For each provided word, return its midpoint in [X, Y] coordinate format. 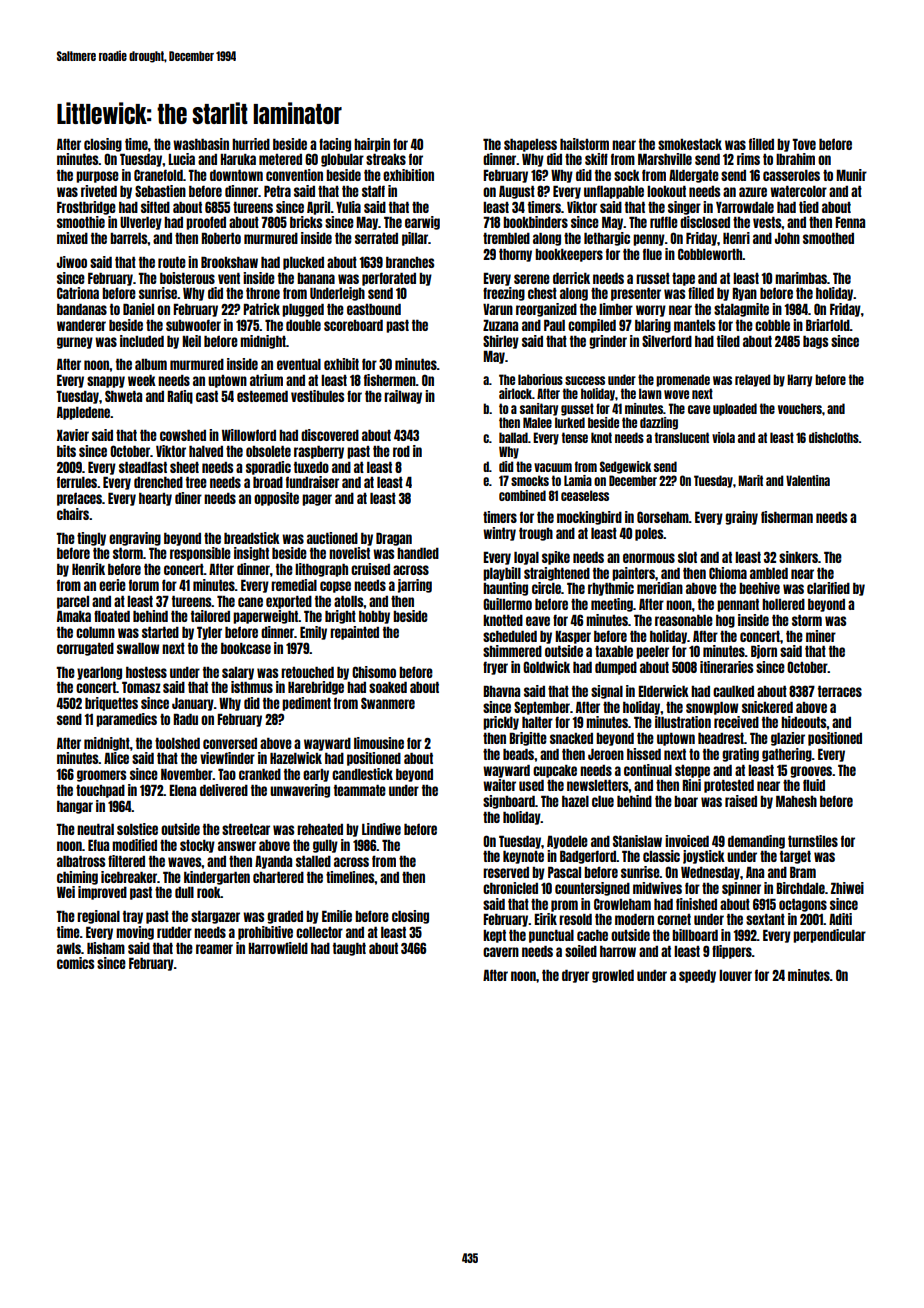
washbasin [201, 144]
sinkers [798, 557]
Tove [804, 144]
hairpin [372, 145]
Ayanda [273, 862]
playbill [502, 574]
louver [735, 975]
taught [349, 949]
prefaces [79, 499]
